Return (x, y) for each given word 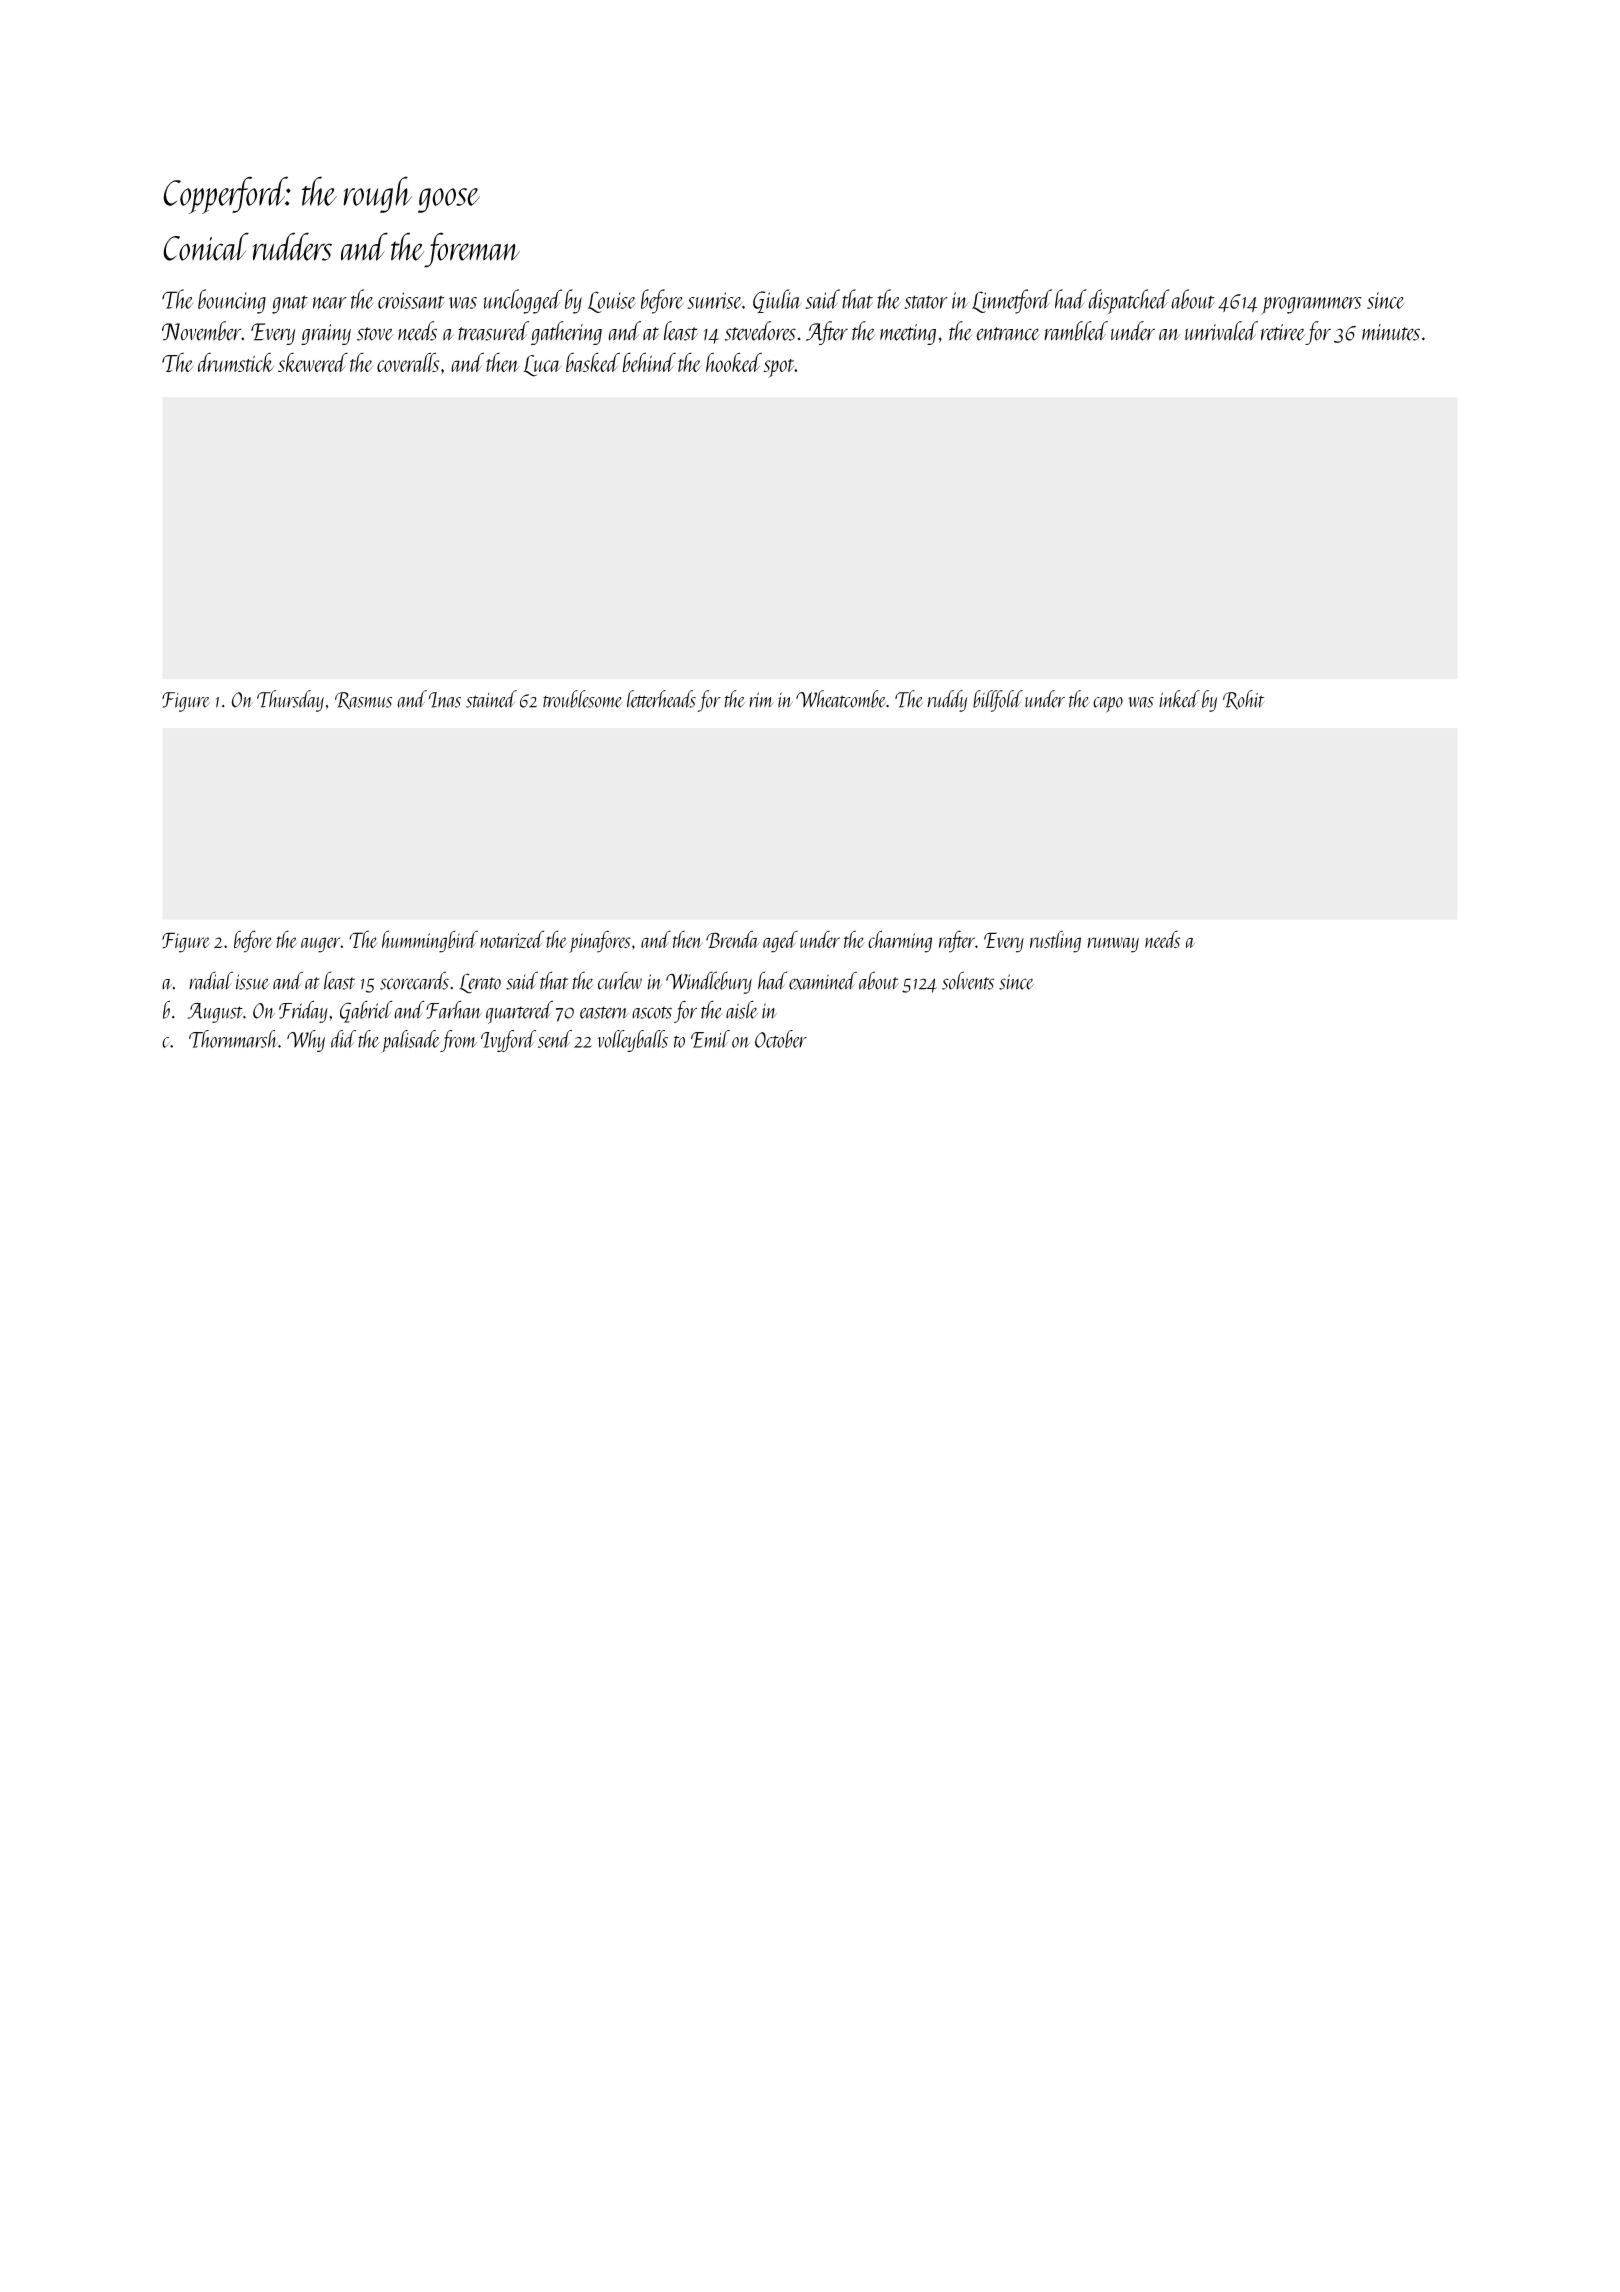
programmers (1311, 306)
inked (1179, 699)
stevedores (760, 331)
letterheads (661, 699)
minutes (1391, 332)
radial (211, 980)
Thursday (290, 701)
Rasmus (363, 701)
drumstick (236, 362)
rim (761, 700)
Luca (542, 366)
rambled (1076, 331)
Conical (206, 246)
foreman (472, 250)
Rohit (1244, 700)
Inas (445, 700)
